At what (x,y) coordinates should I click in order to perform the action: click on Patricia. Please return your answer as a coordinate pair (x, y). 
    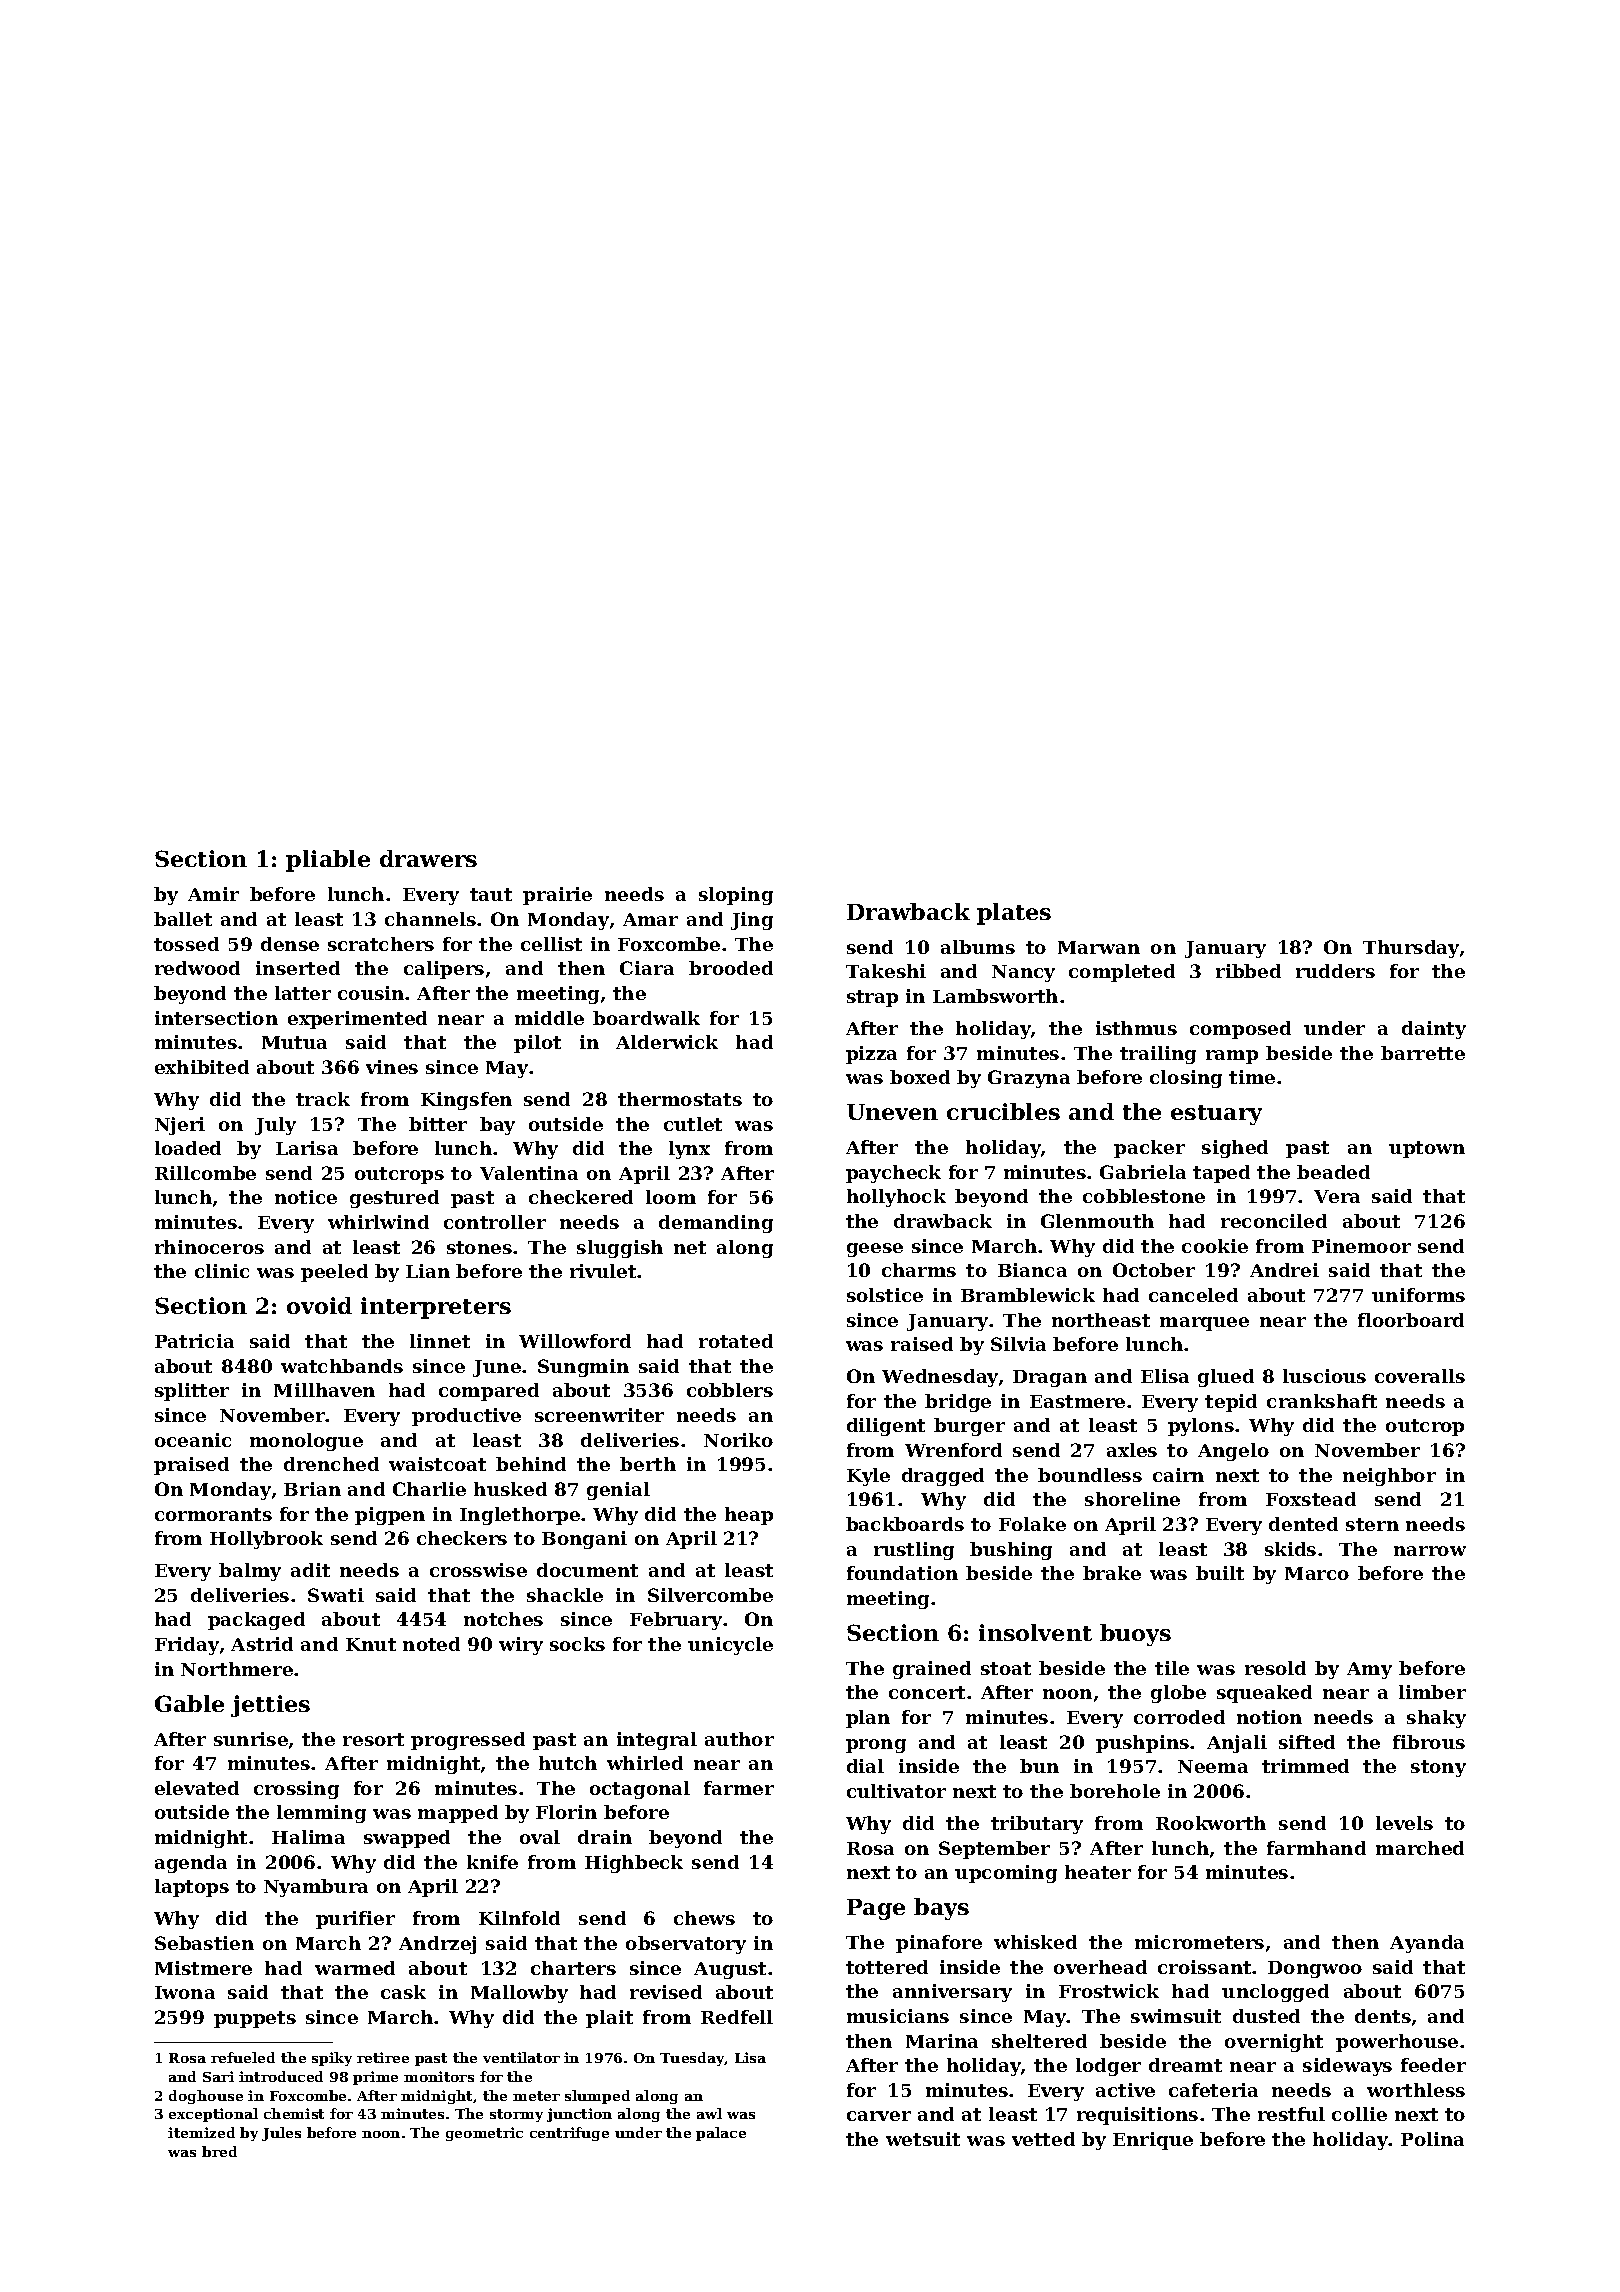
    Looking at the image, I should click on (194, 1341).
